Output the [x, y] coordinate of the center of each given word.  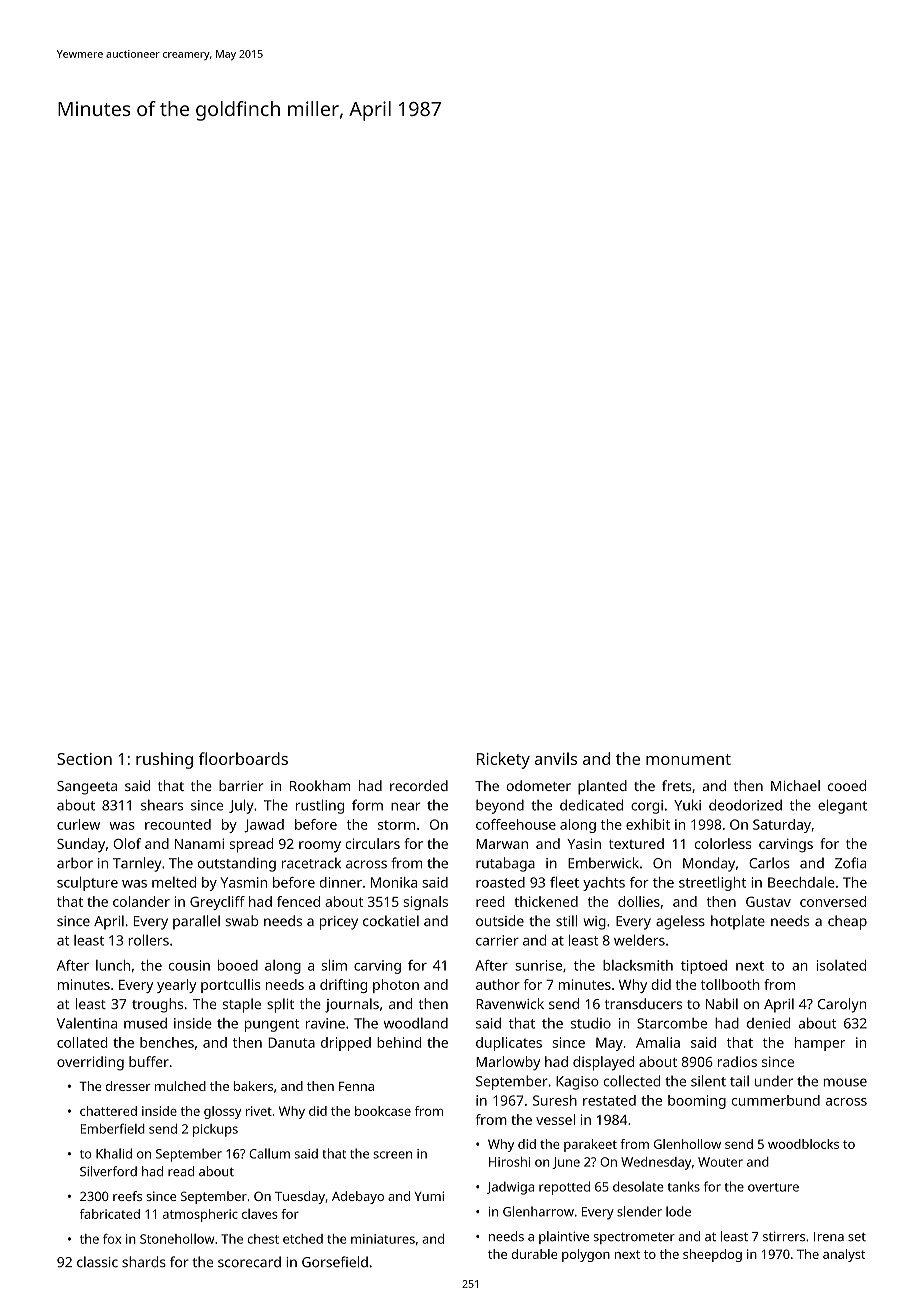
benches [167, 1042]
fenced [298, 901]
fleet [564, 882]
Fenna [356, 1086]
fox [112, 1239]
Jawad [264, 826]
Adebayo [358, 1197]
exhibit [648, 824]
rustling [320, 806]
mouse [845, 1082]
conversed [833, 901]
